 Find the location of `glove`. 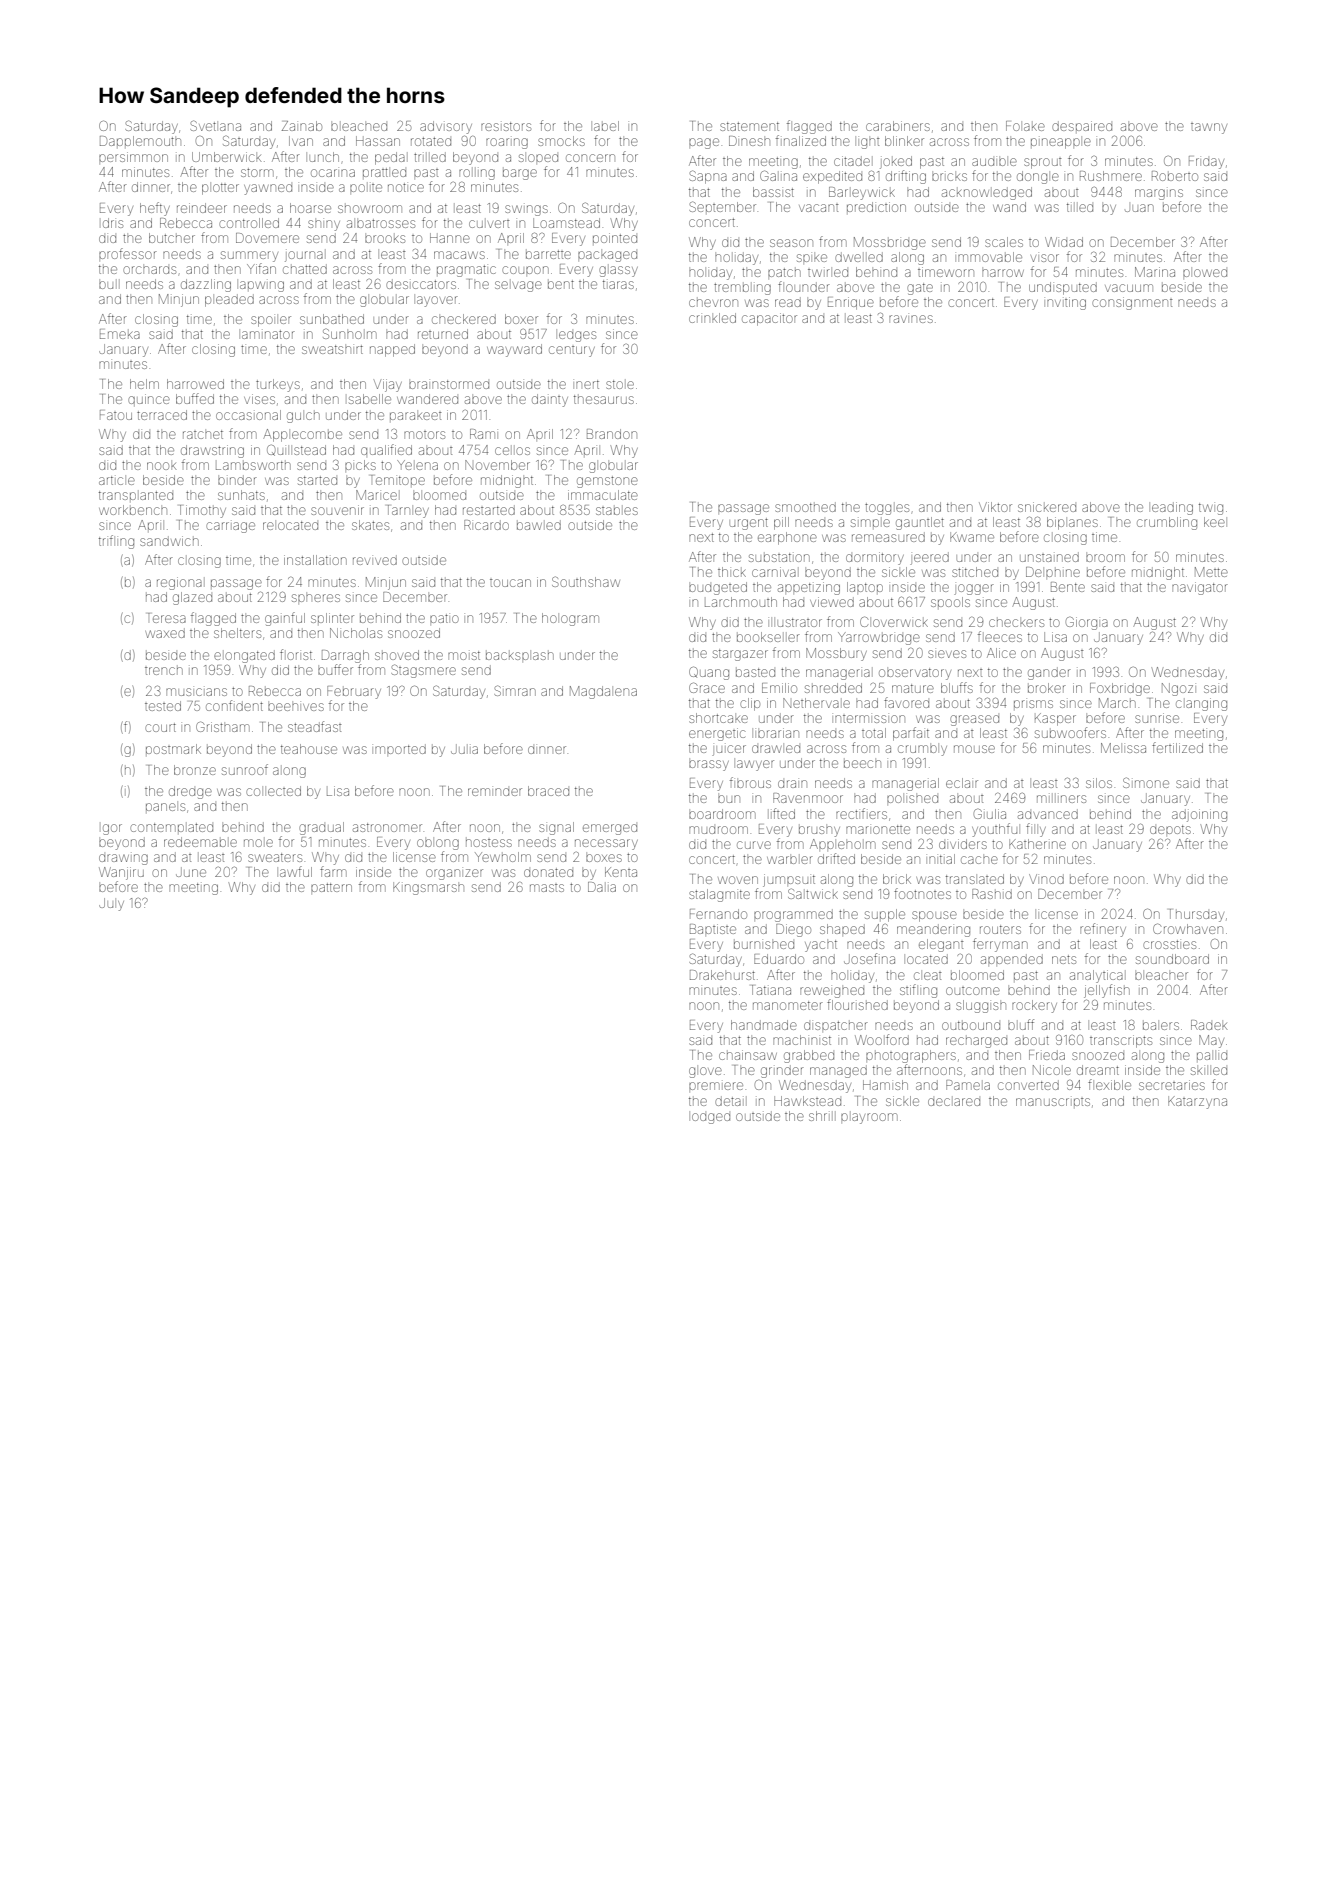

glove is located at coordinates (705, 1072).
